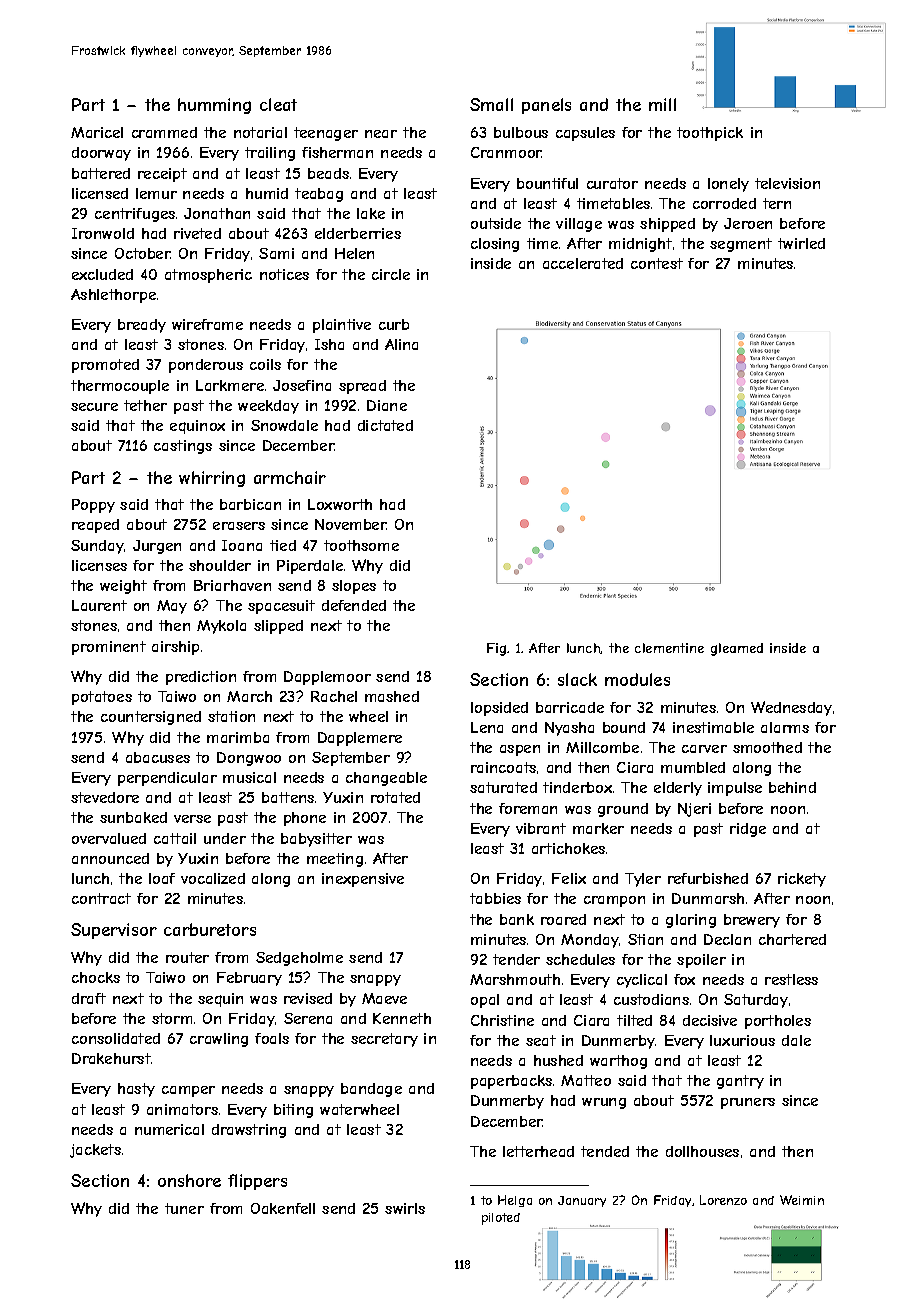 This screenshot has height=1316, width=908. Describe the element at coordinates (257, 1182) in the screenshot. I see `flippers` at that location.
